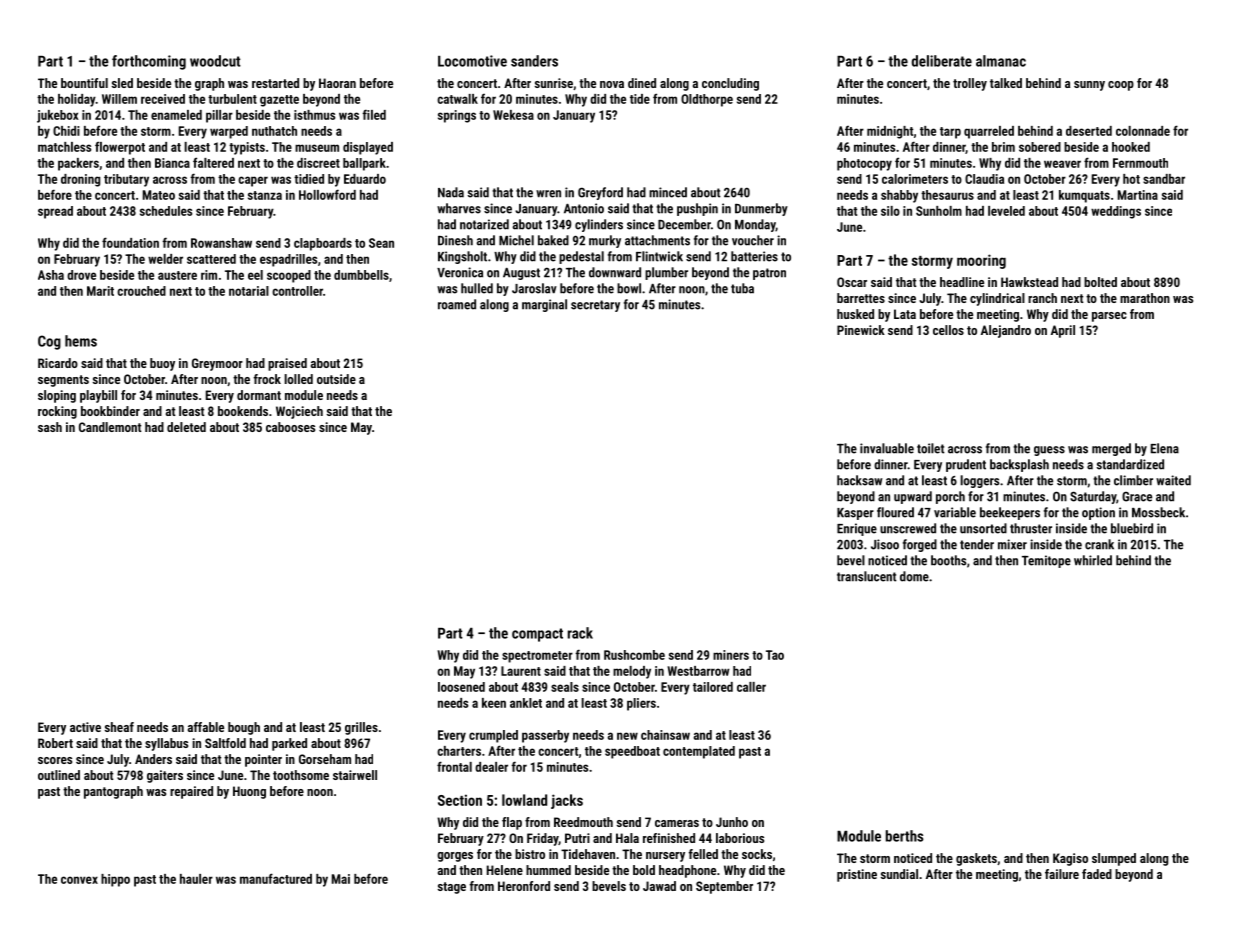  I want to click on translucent, so click(867, 576).
